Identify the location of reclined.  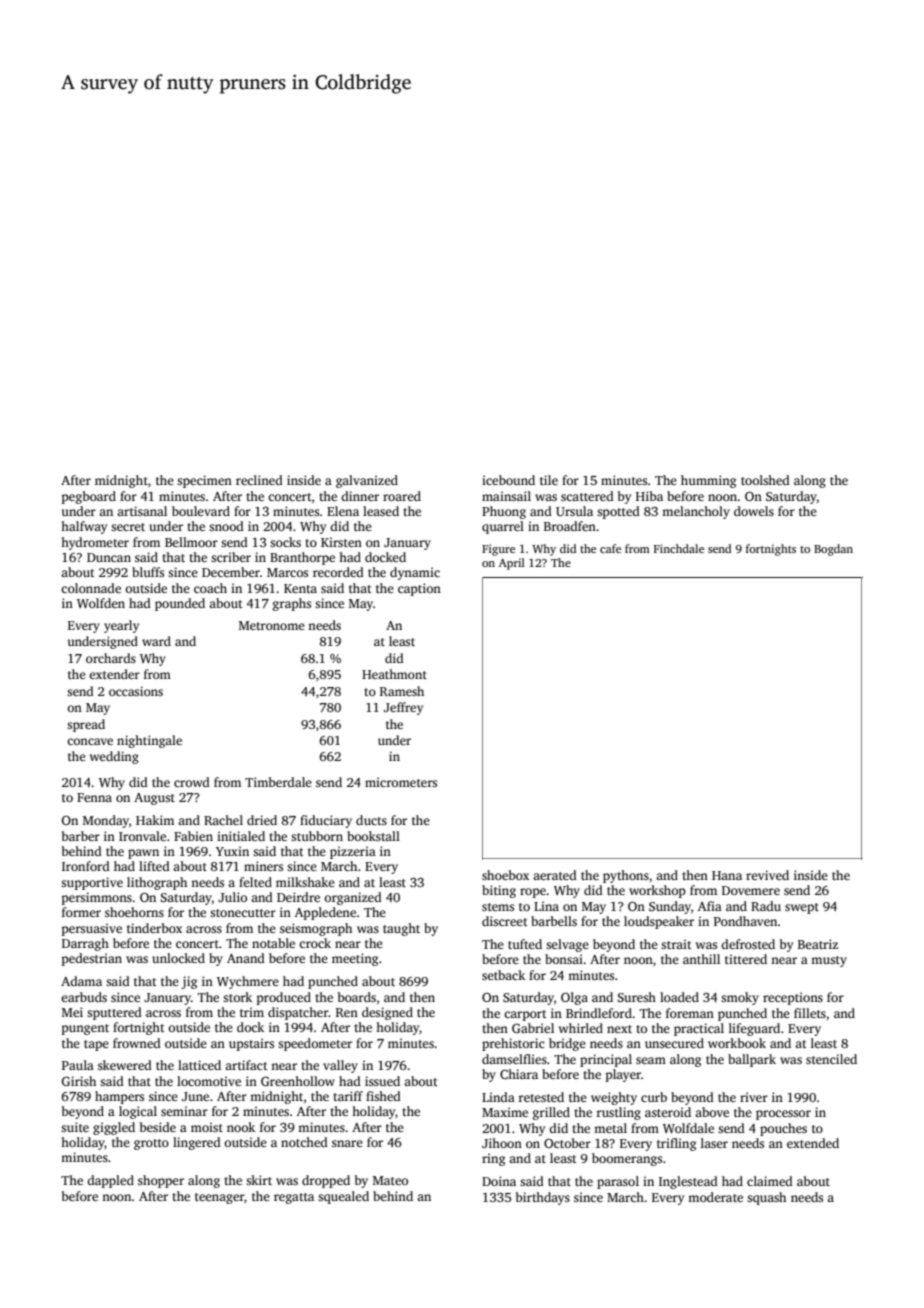
(259, 480).
